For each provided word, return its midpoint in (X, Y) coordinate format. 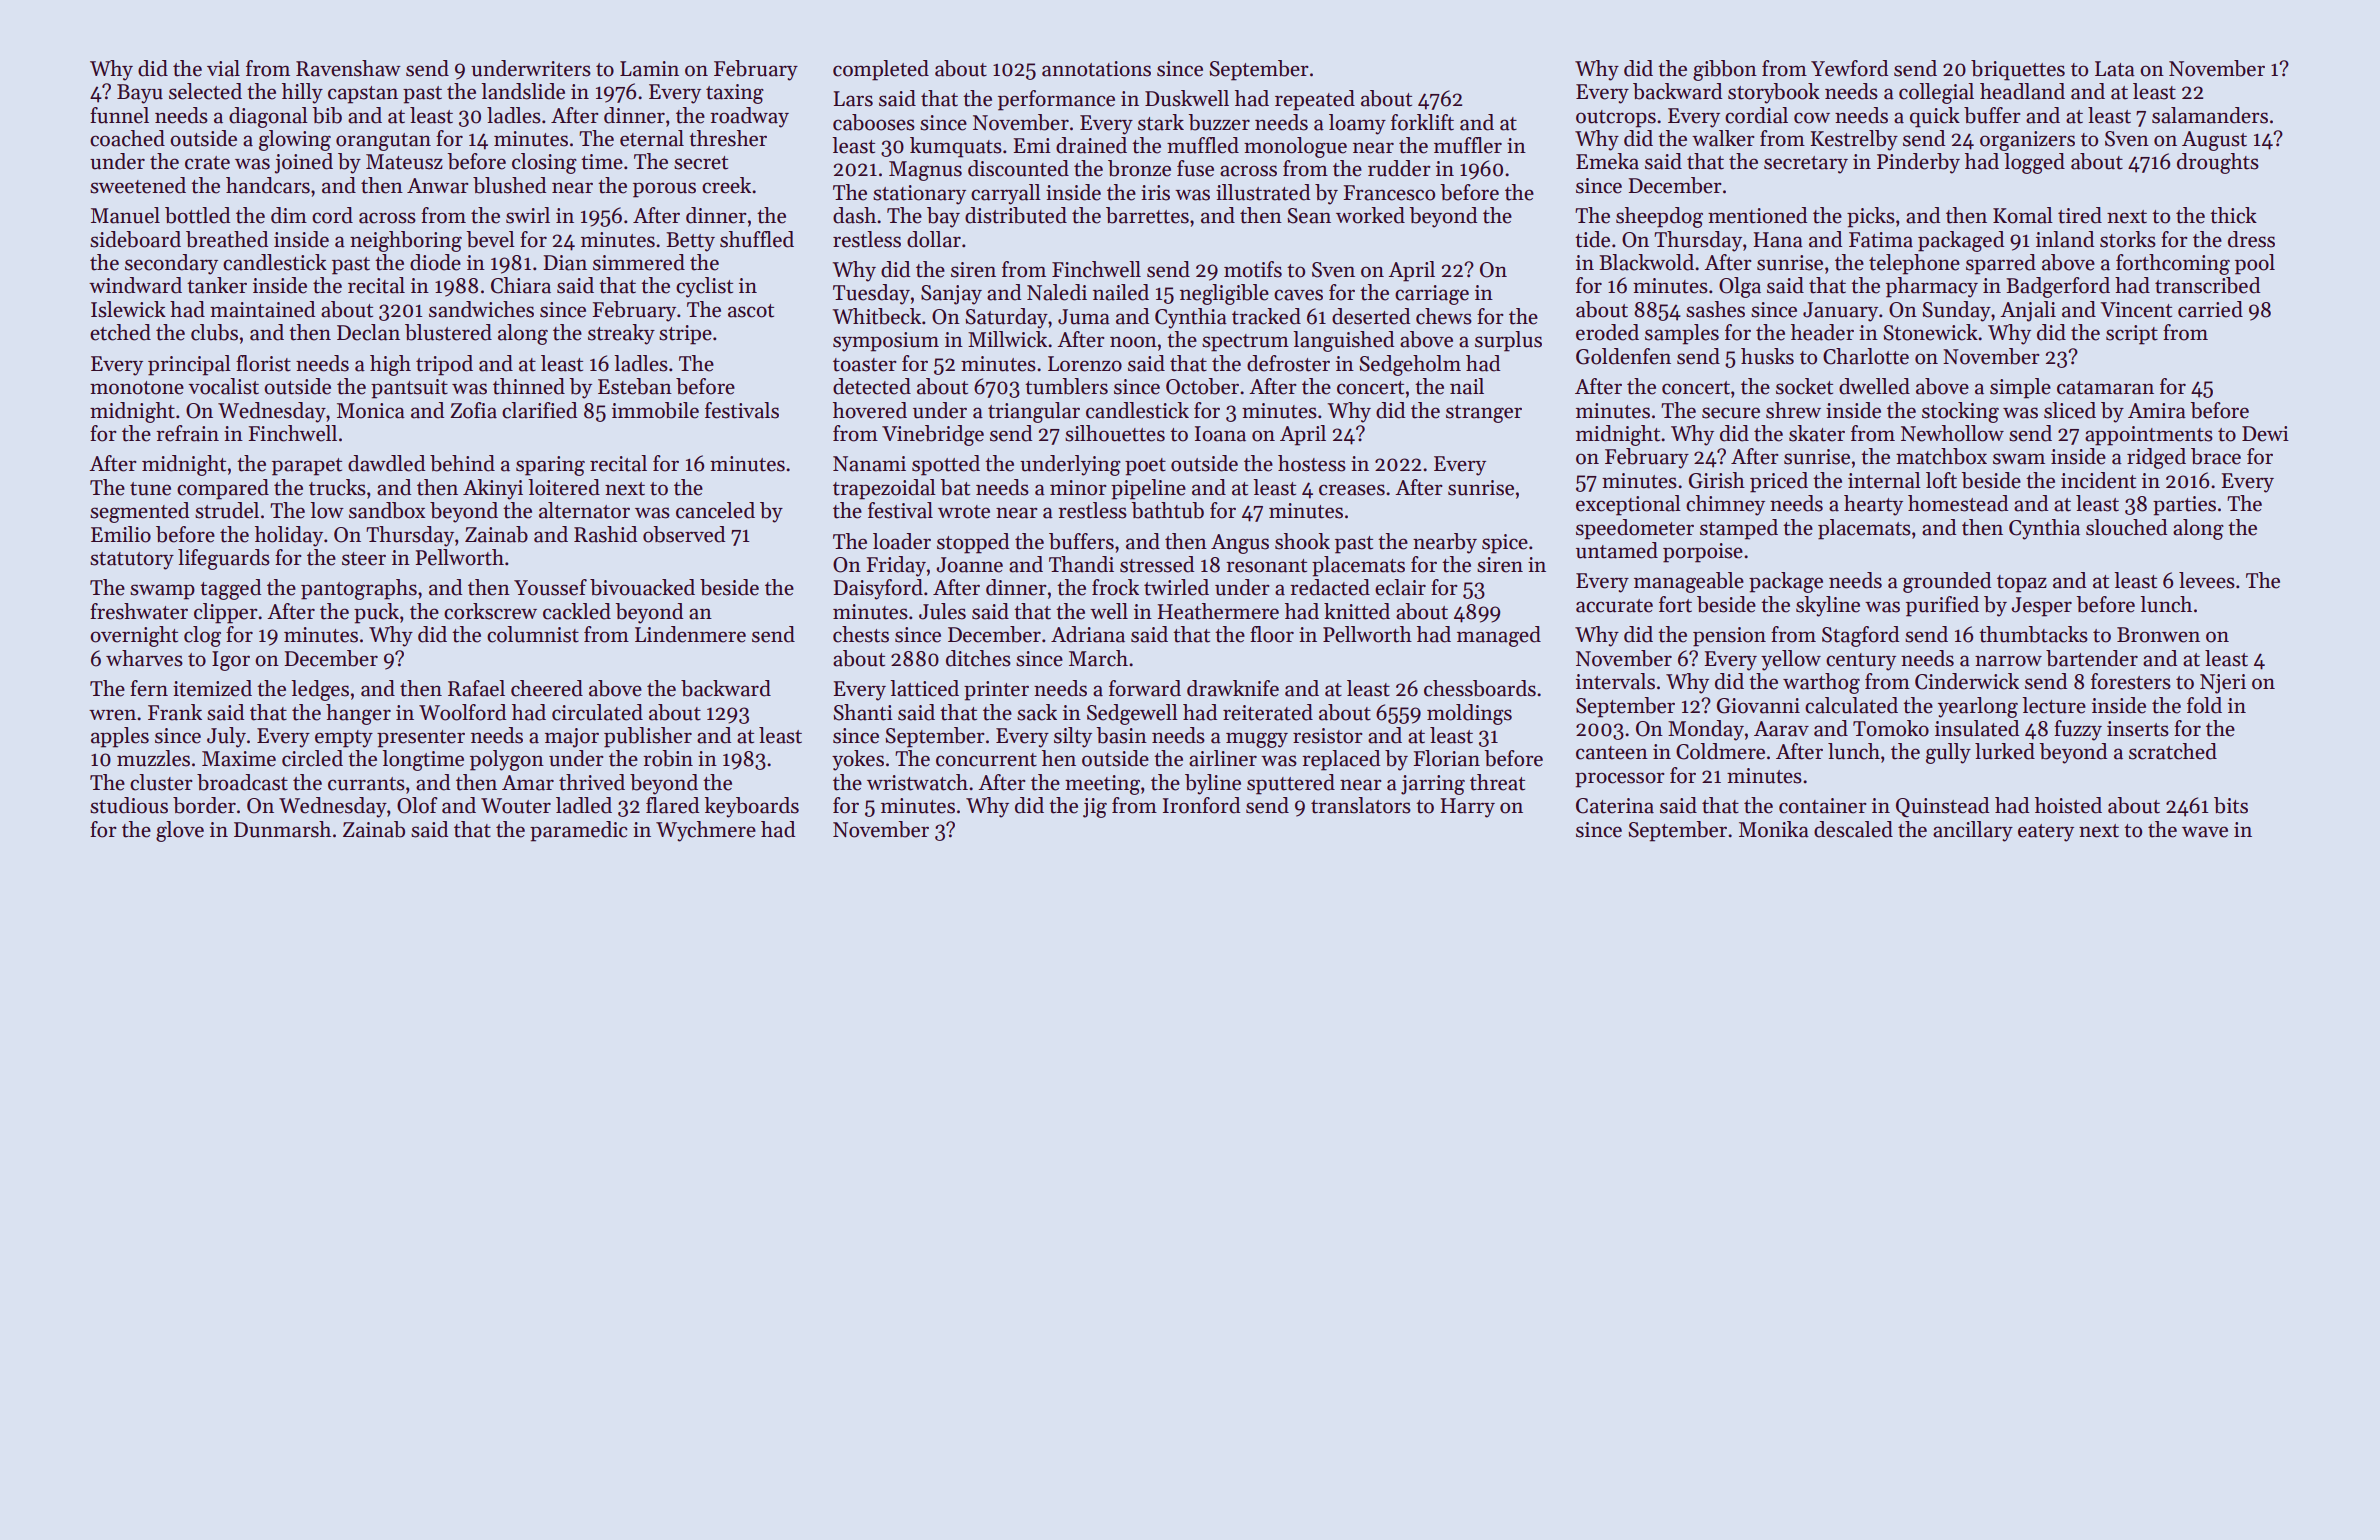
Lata (2115, 69)
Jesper (2041, 607)
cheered (547, 688)
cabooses (874, 122)
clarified (539, 410)
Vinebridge (933, 435)
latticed (924, 688)
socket (1804, 386)
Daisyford (878, 589)
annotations (1096, 69)
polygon (507, 760)
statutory (132, 561)
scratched (2173, 751)
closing (544, 163)
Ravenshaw (348, 68)
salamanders (2210, 115)
